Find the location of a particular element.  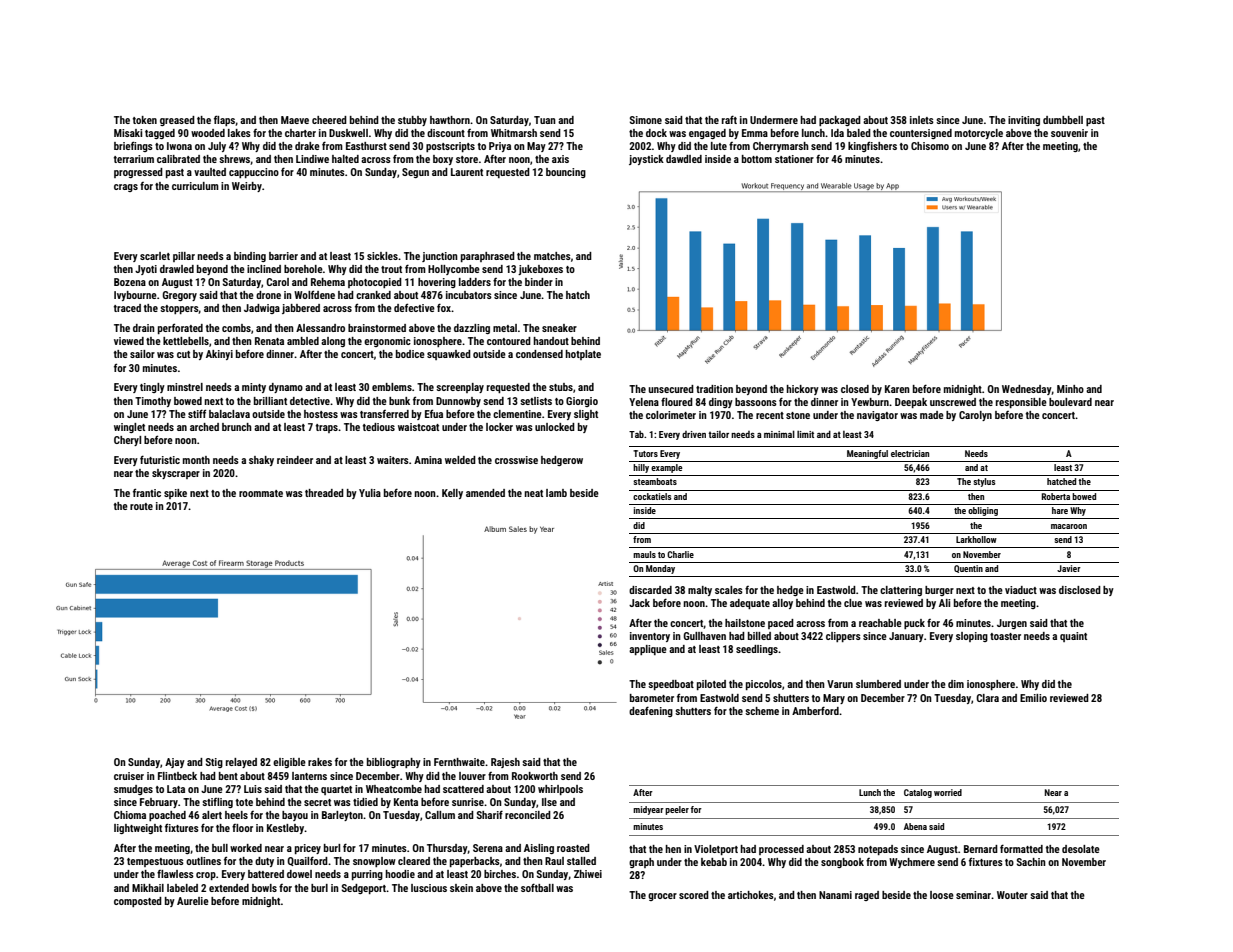

Sedgeport is located at coordinates (364, 889).
